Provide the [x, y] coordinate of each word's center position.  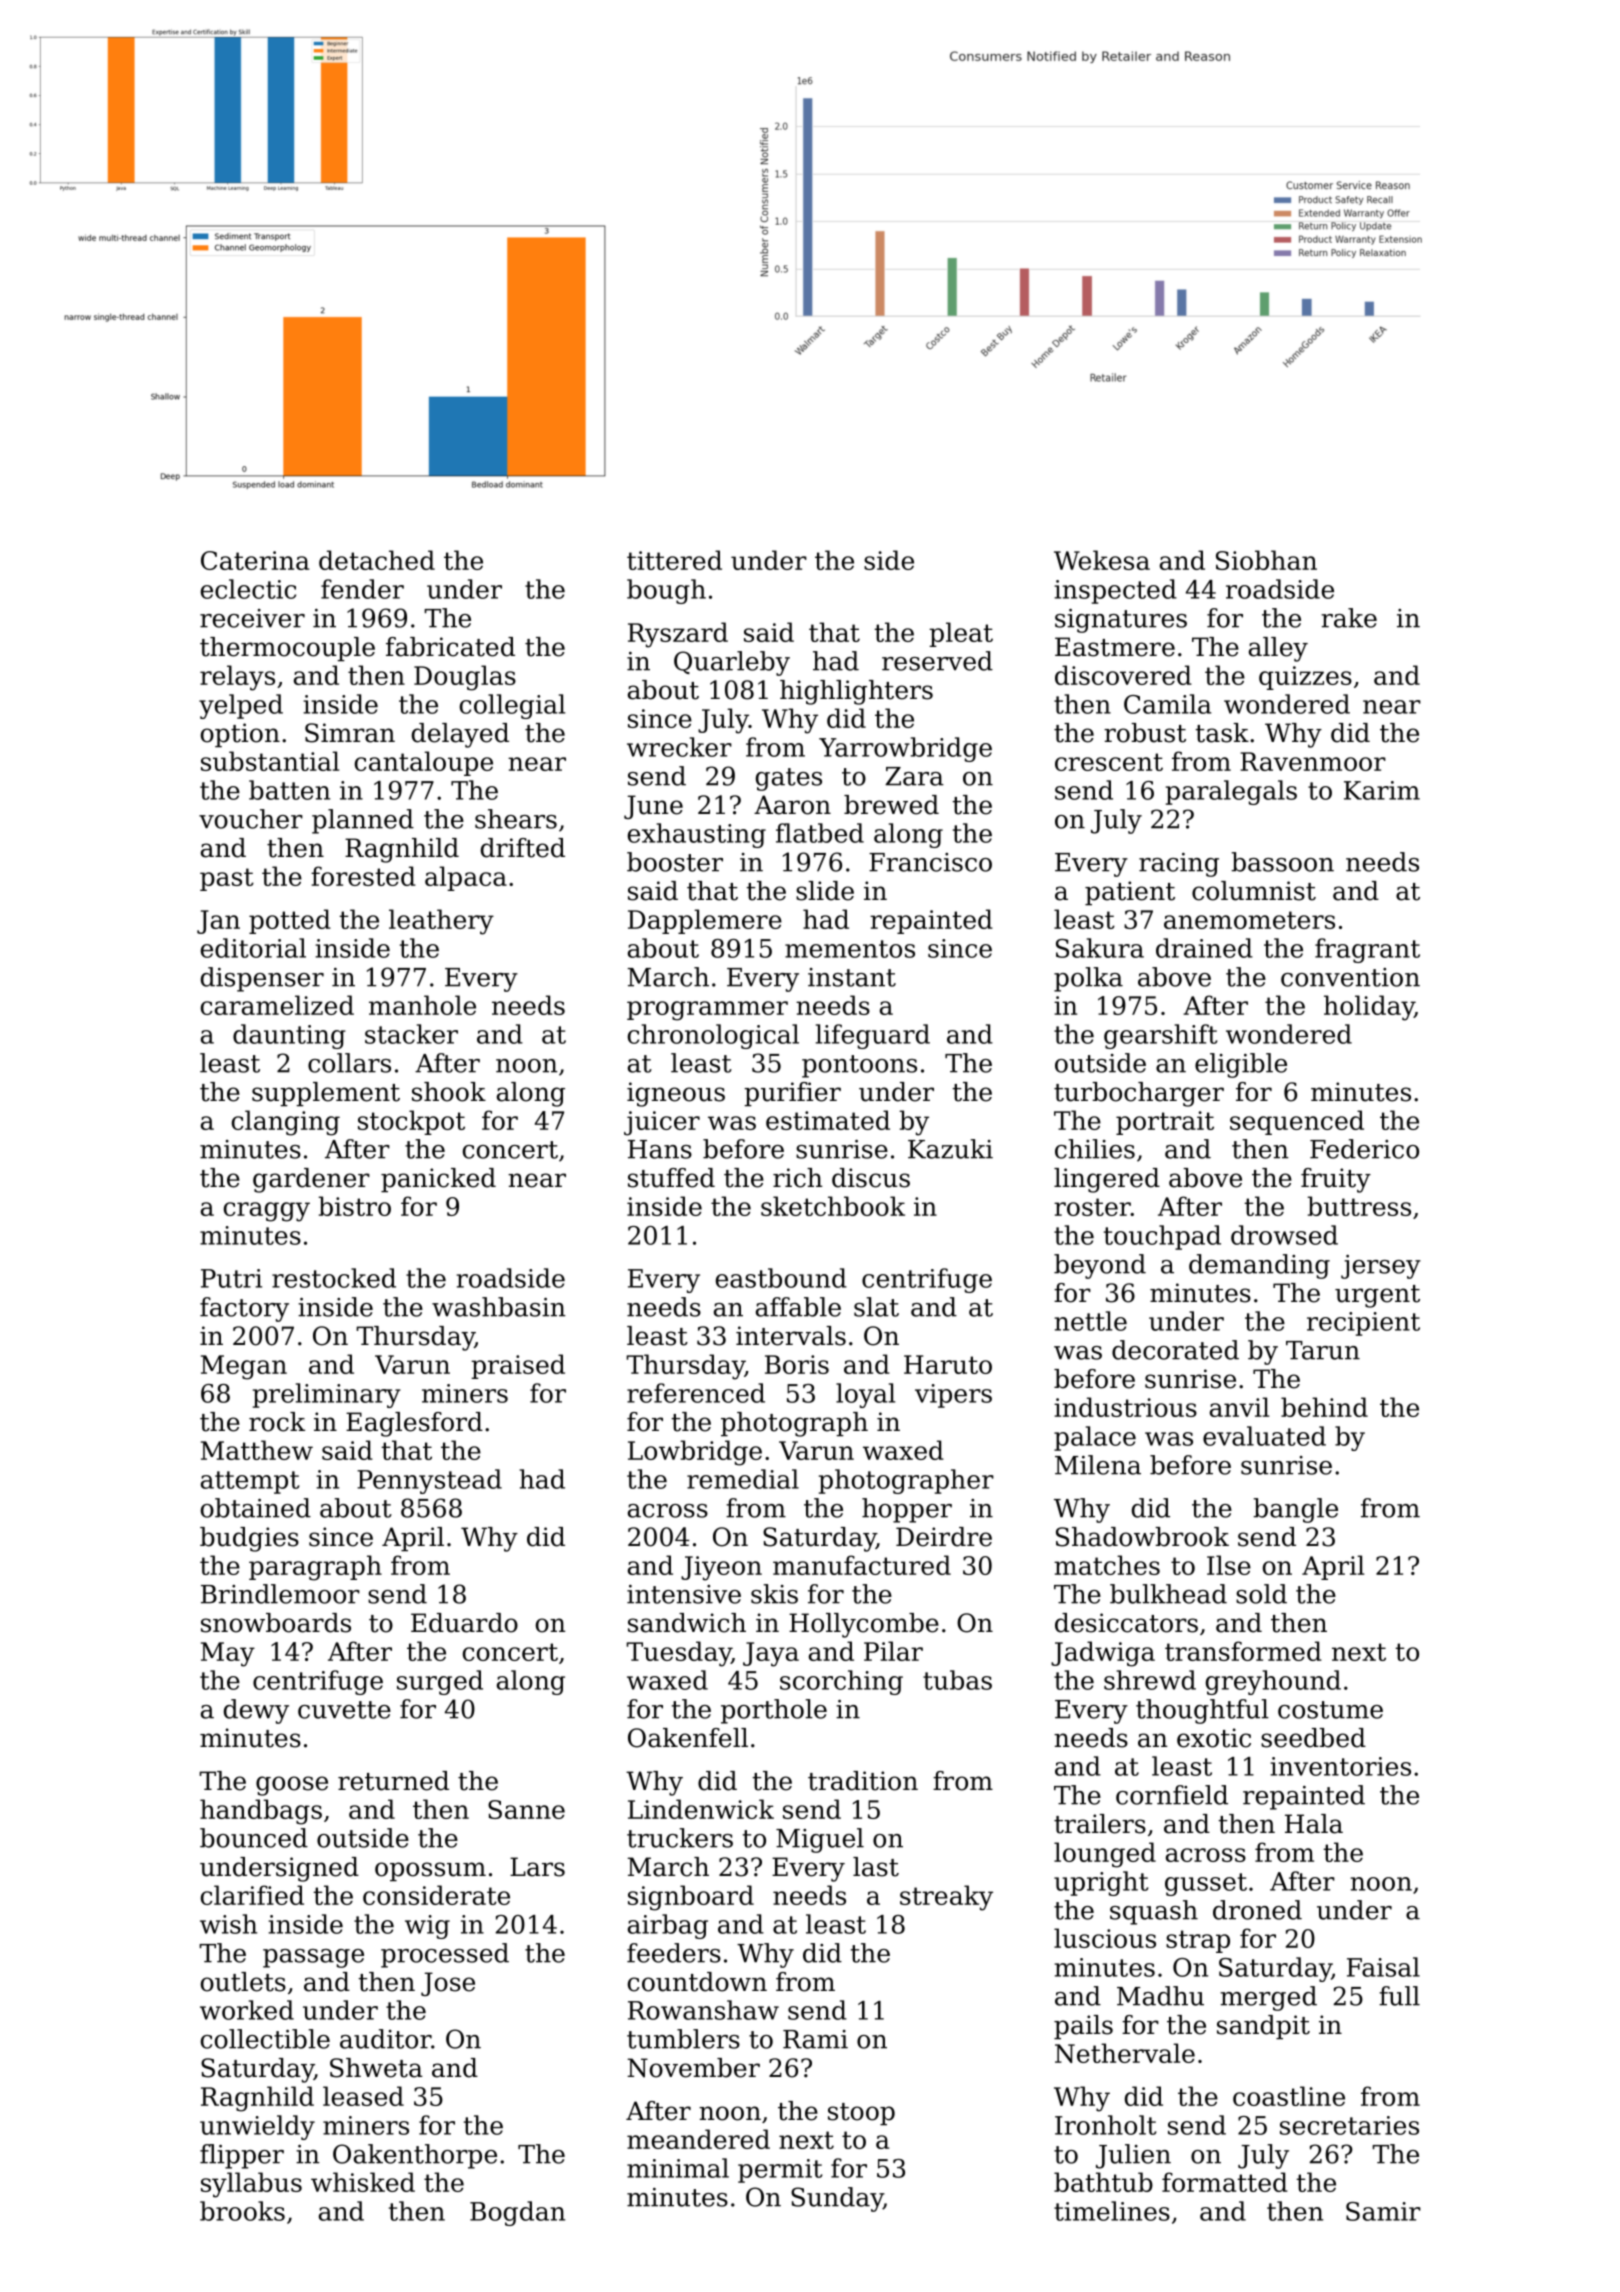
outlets [243, 1982]
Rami [815, 2039]
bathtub [1103, 2182]
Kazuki [950, 1149]
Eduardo [464, 1623]
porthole [774, 1711]
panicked [438, 1180]
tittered [674, 560]
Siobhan [1266, 560]
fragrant [1367, 950]
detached [377, 560]
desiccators [1126, 1623]
